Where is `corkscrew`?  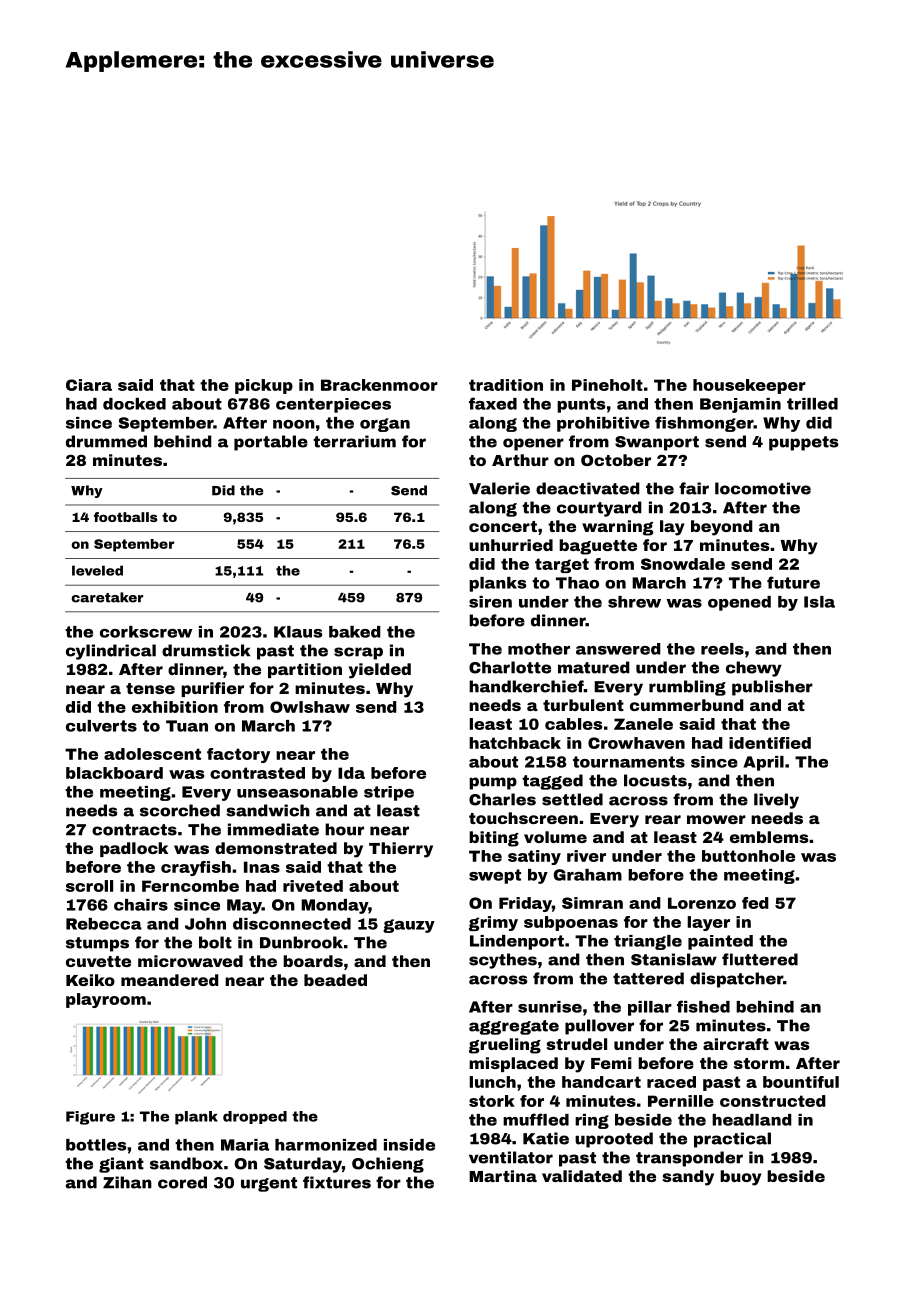
corkscrew is located at coordinates (146, 632).
